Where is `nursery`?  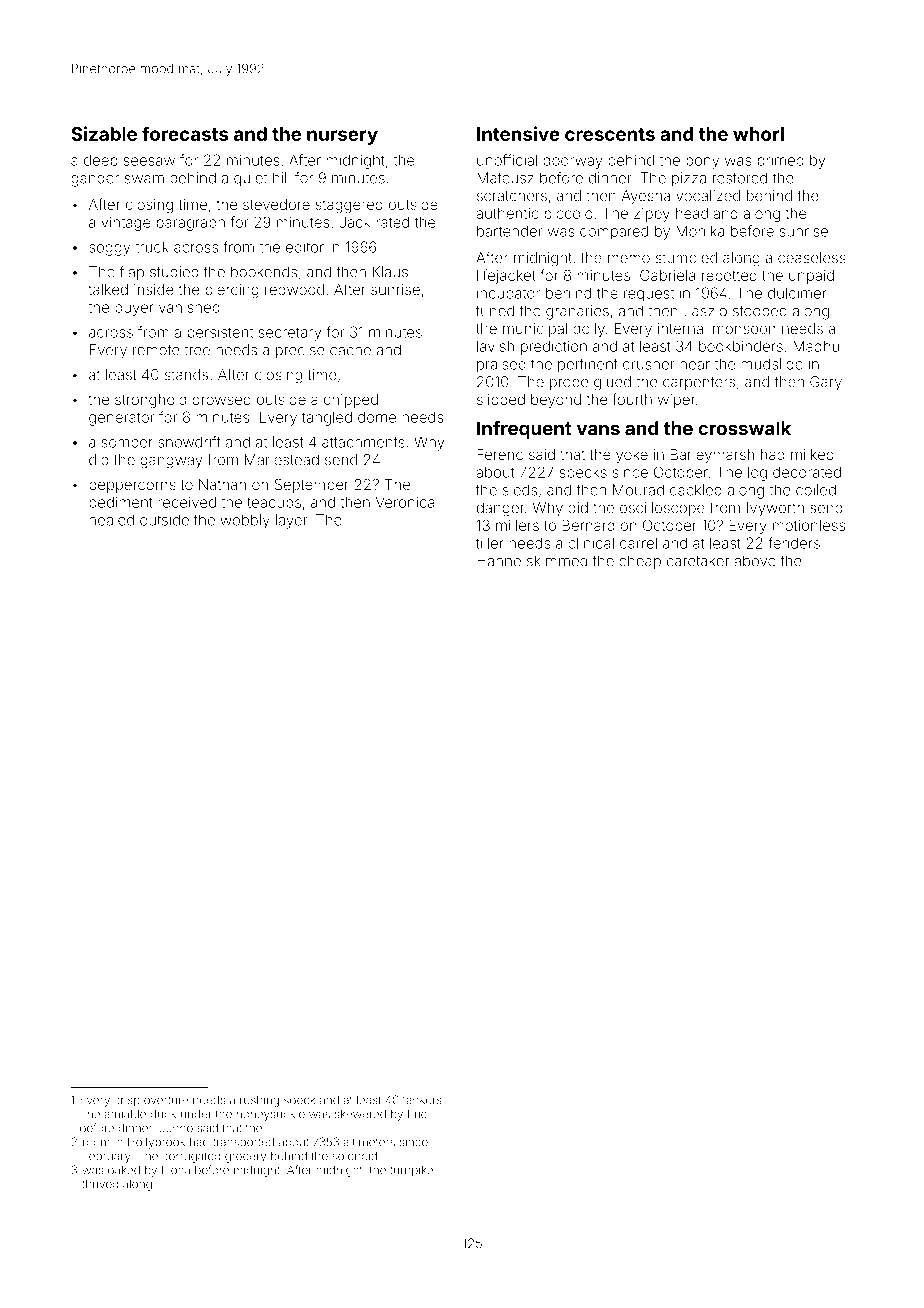
nursery is located at coordinates (342, 137).
